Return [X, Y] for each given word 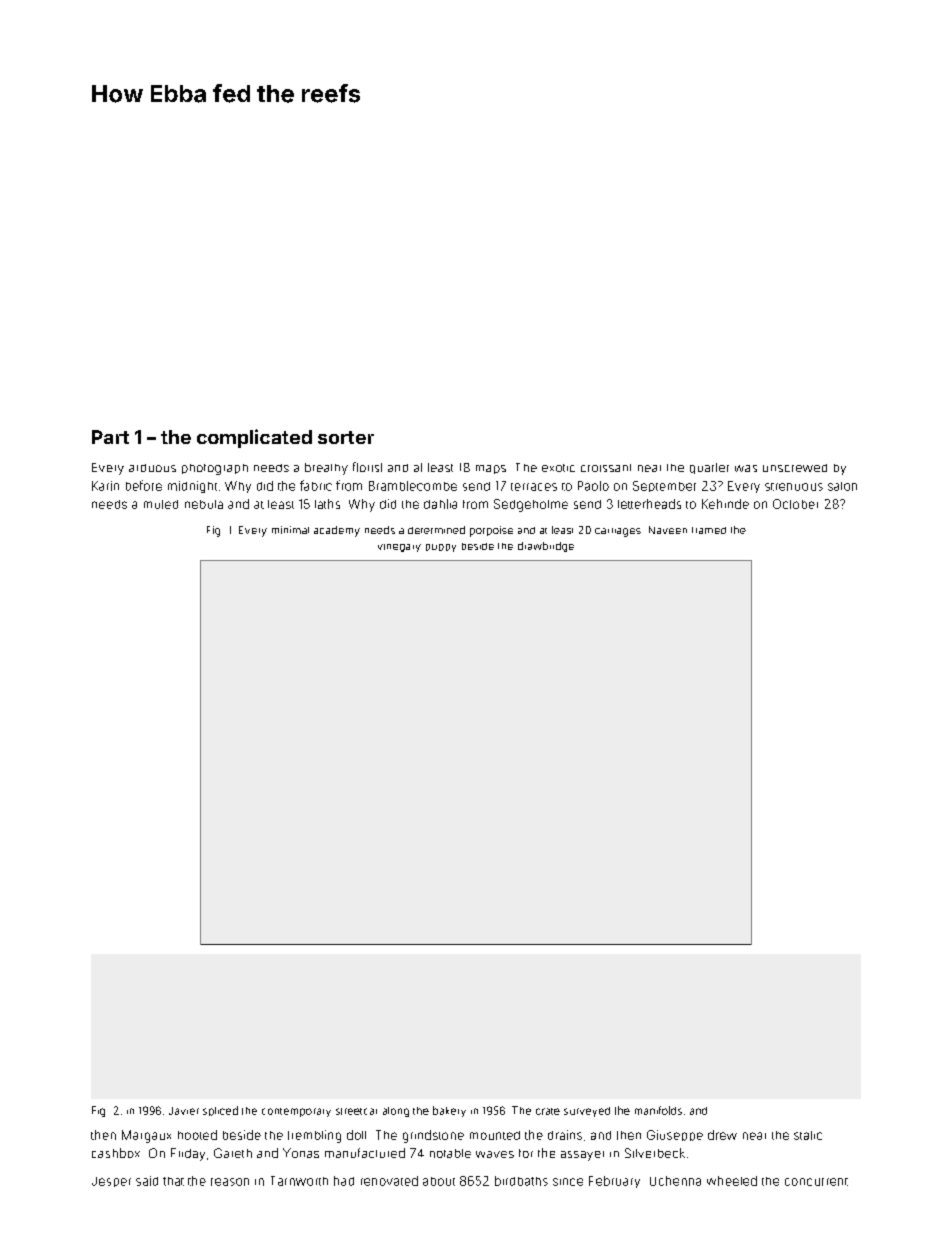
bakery [449, 1111]
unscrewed [795, 468]
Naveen [668, 530]
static [808, 1135]
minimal [290, 530]
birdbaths [521, 1181]
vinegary [399, 548]
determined [436, 530]
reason [230, 1182]
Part [110, 437]
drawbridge [546, 547]
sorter [346, 437]
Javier [184, 1111]
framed [709, 530]
